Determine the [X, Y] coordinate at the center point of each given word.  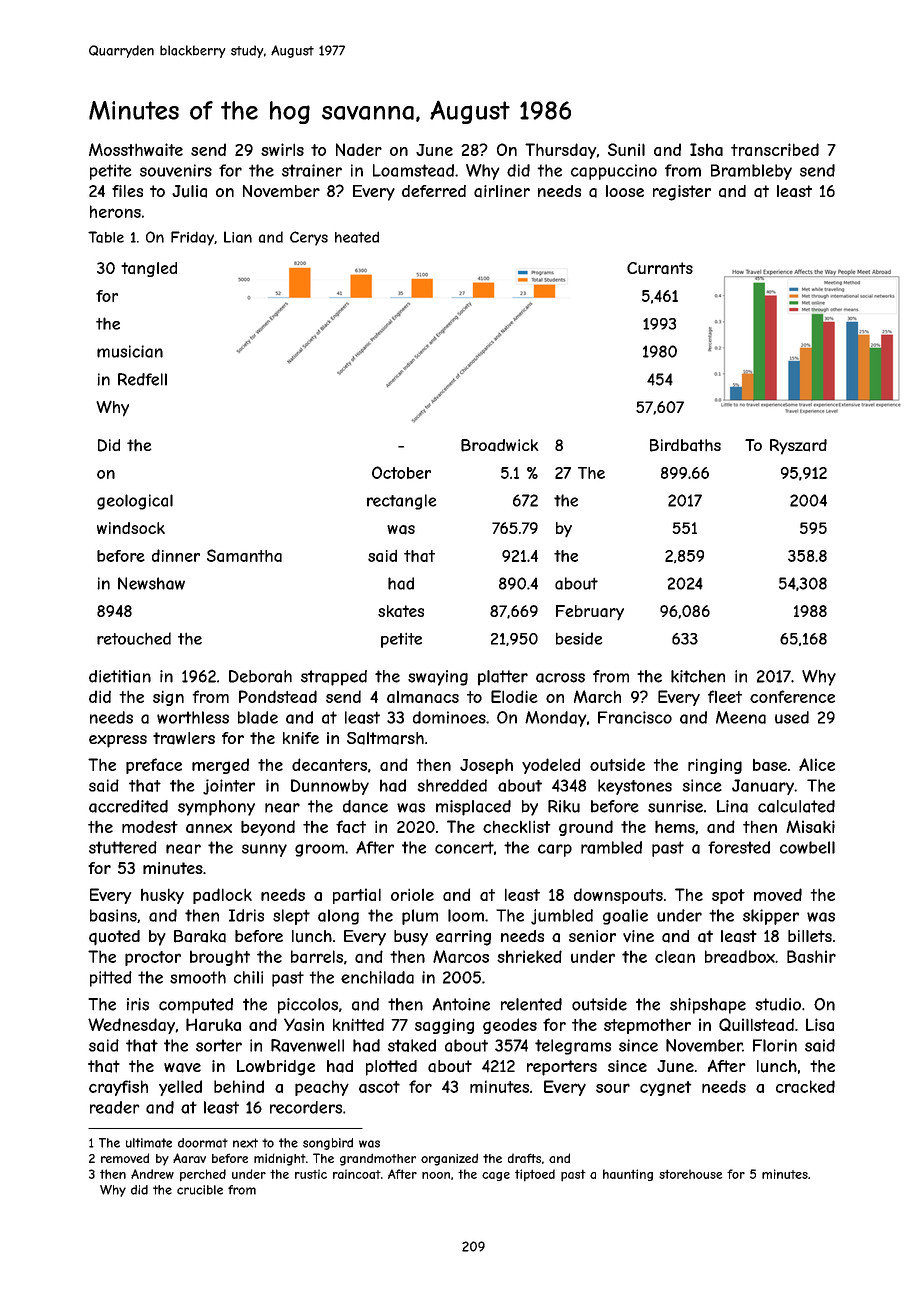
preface [154, 766]
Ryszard [798, 447]
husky [162, 896]
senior [592, 936]
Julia [189, 191]
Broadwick [499, 445]
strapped [334, 678]
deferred [434, 191]
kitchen [698, 676]
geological [135, 502]
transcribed [775, 149]
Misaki [810, 826]
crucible [200, 1190]
